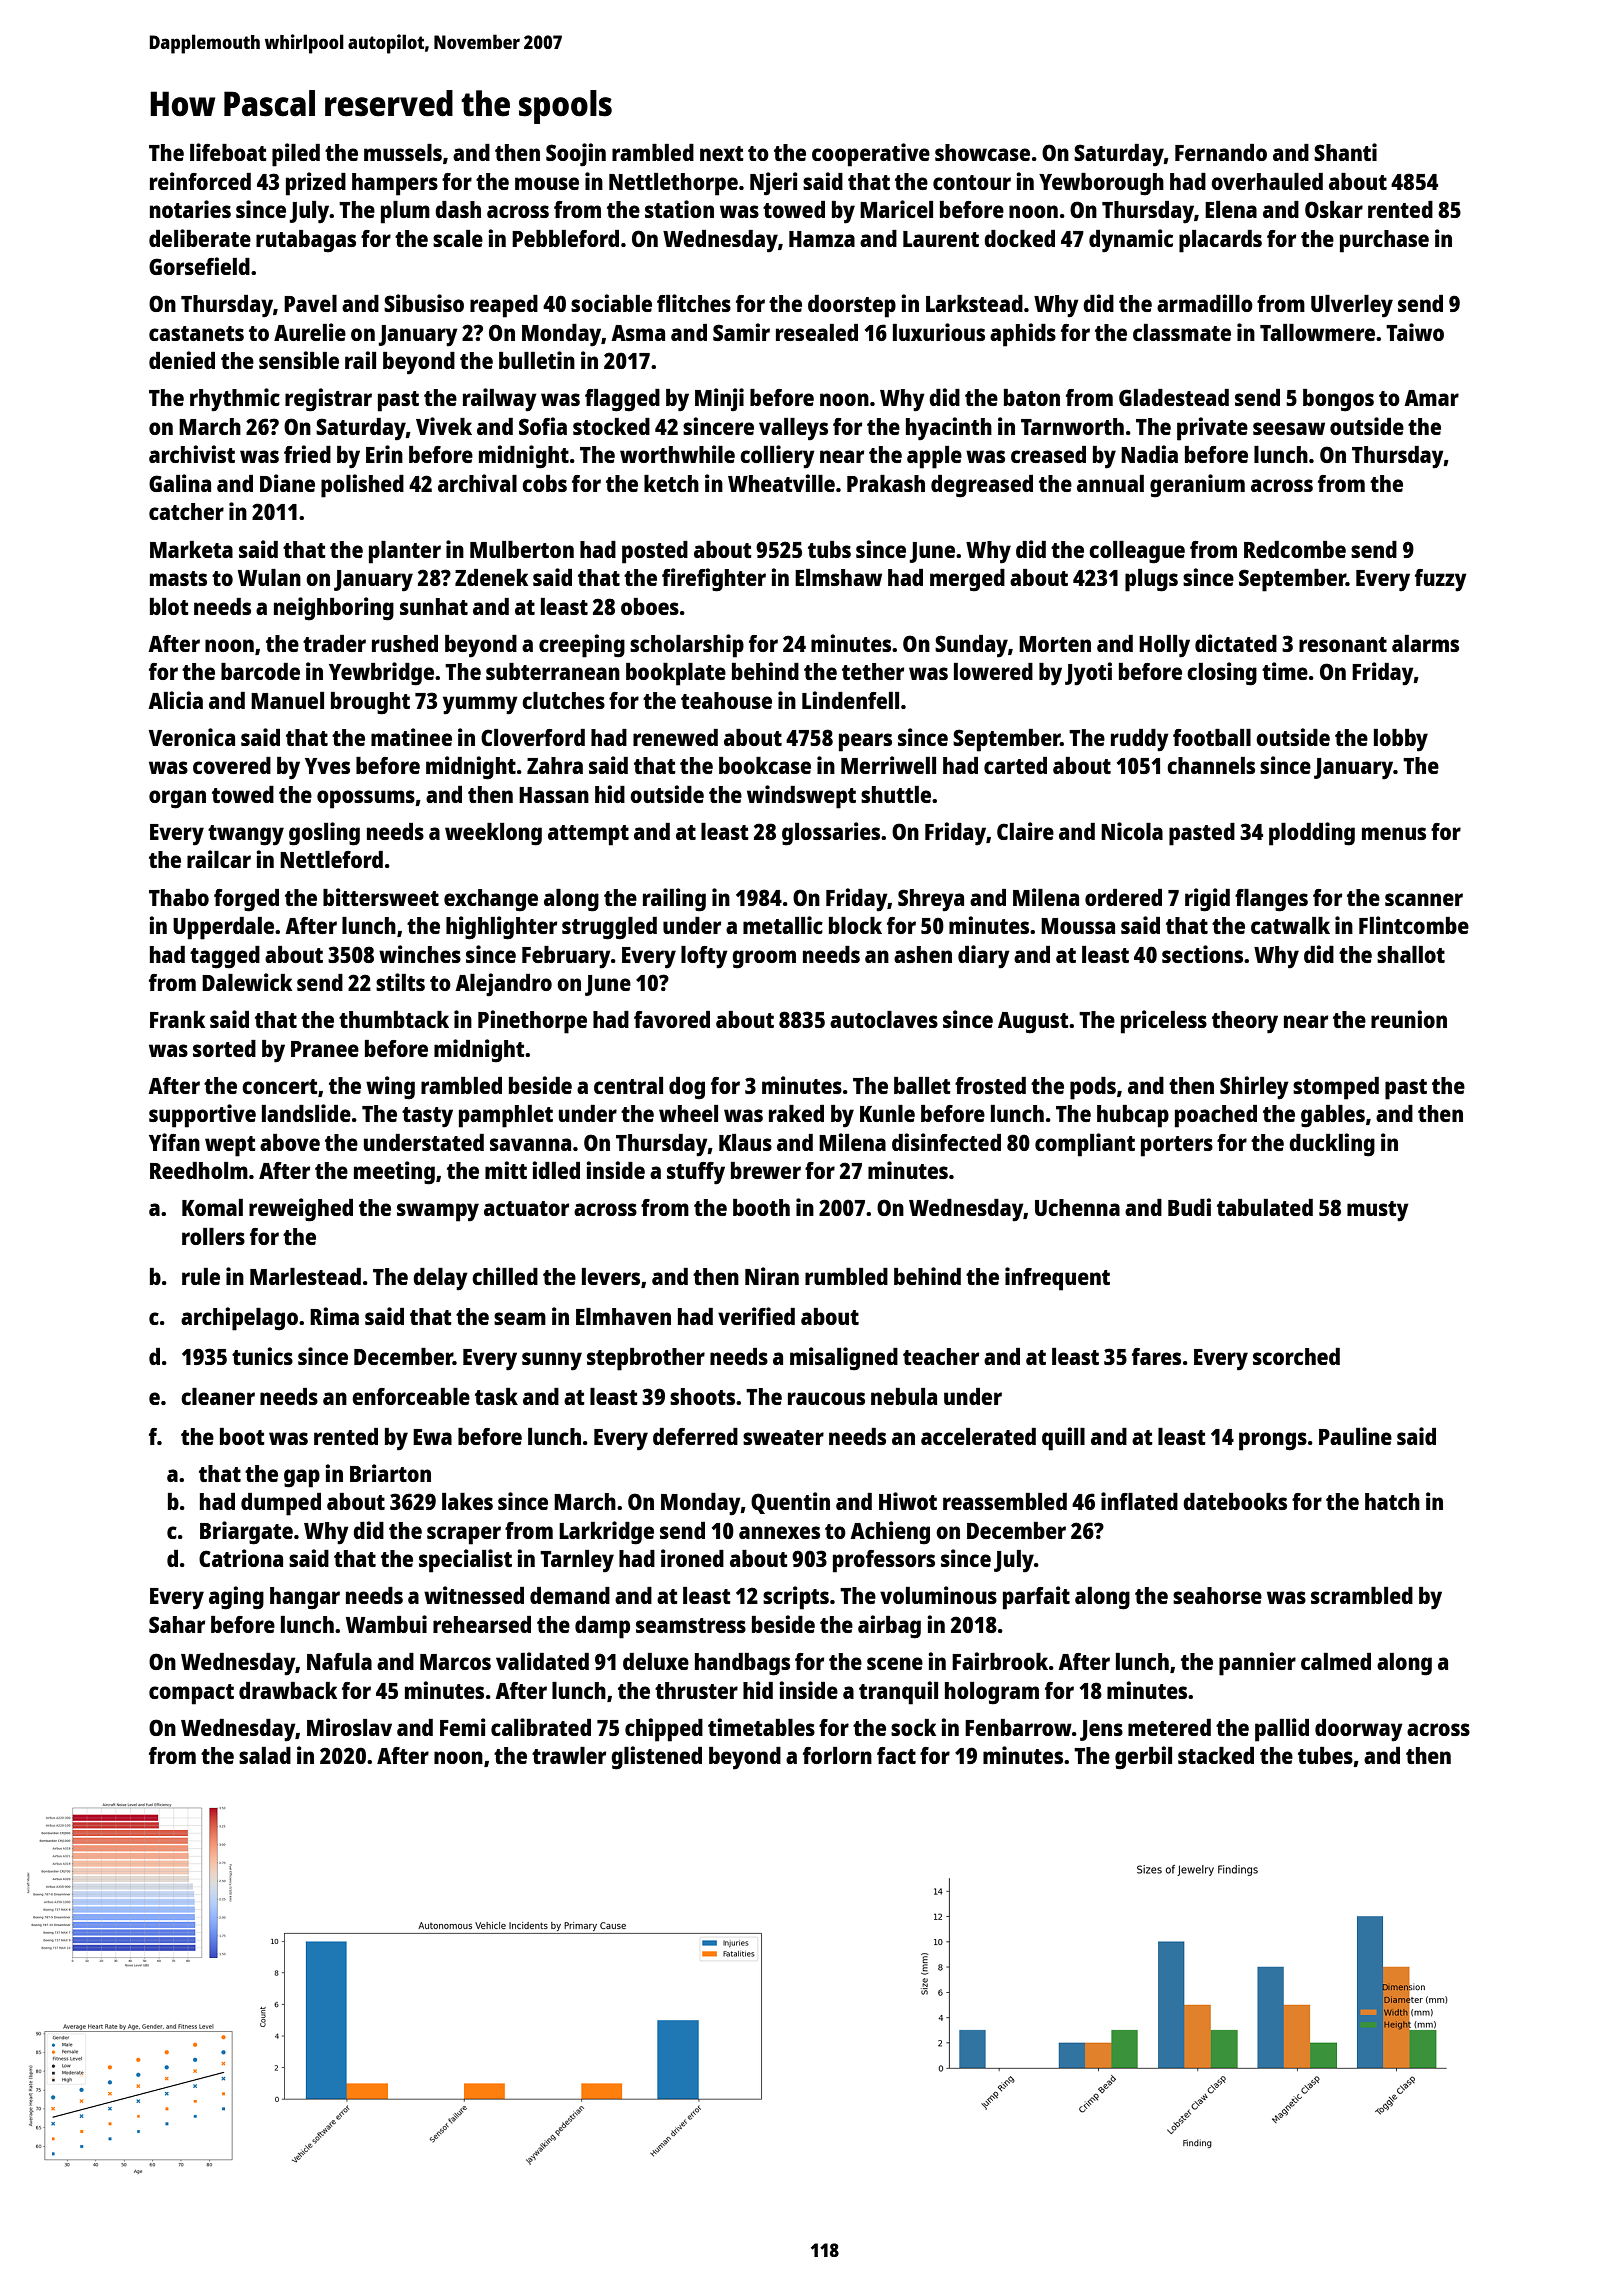  What do you see at coordinates (1212, 737) in the screenshot?
I see `football` at bounding box center [1212, 737].
